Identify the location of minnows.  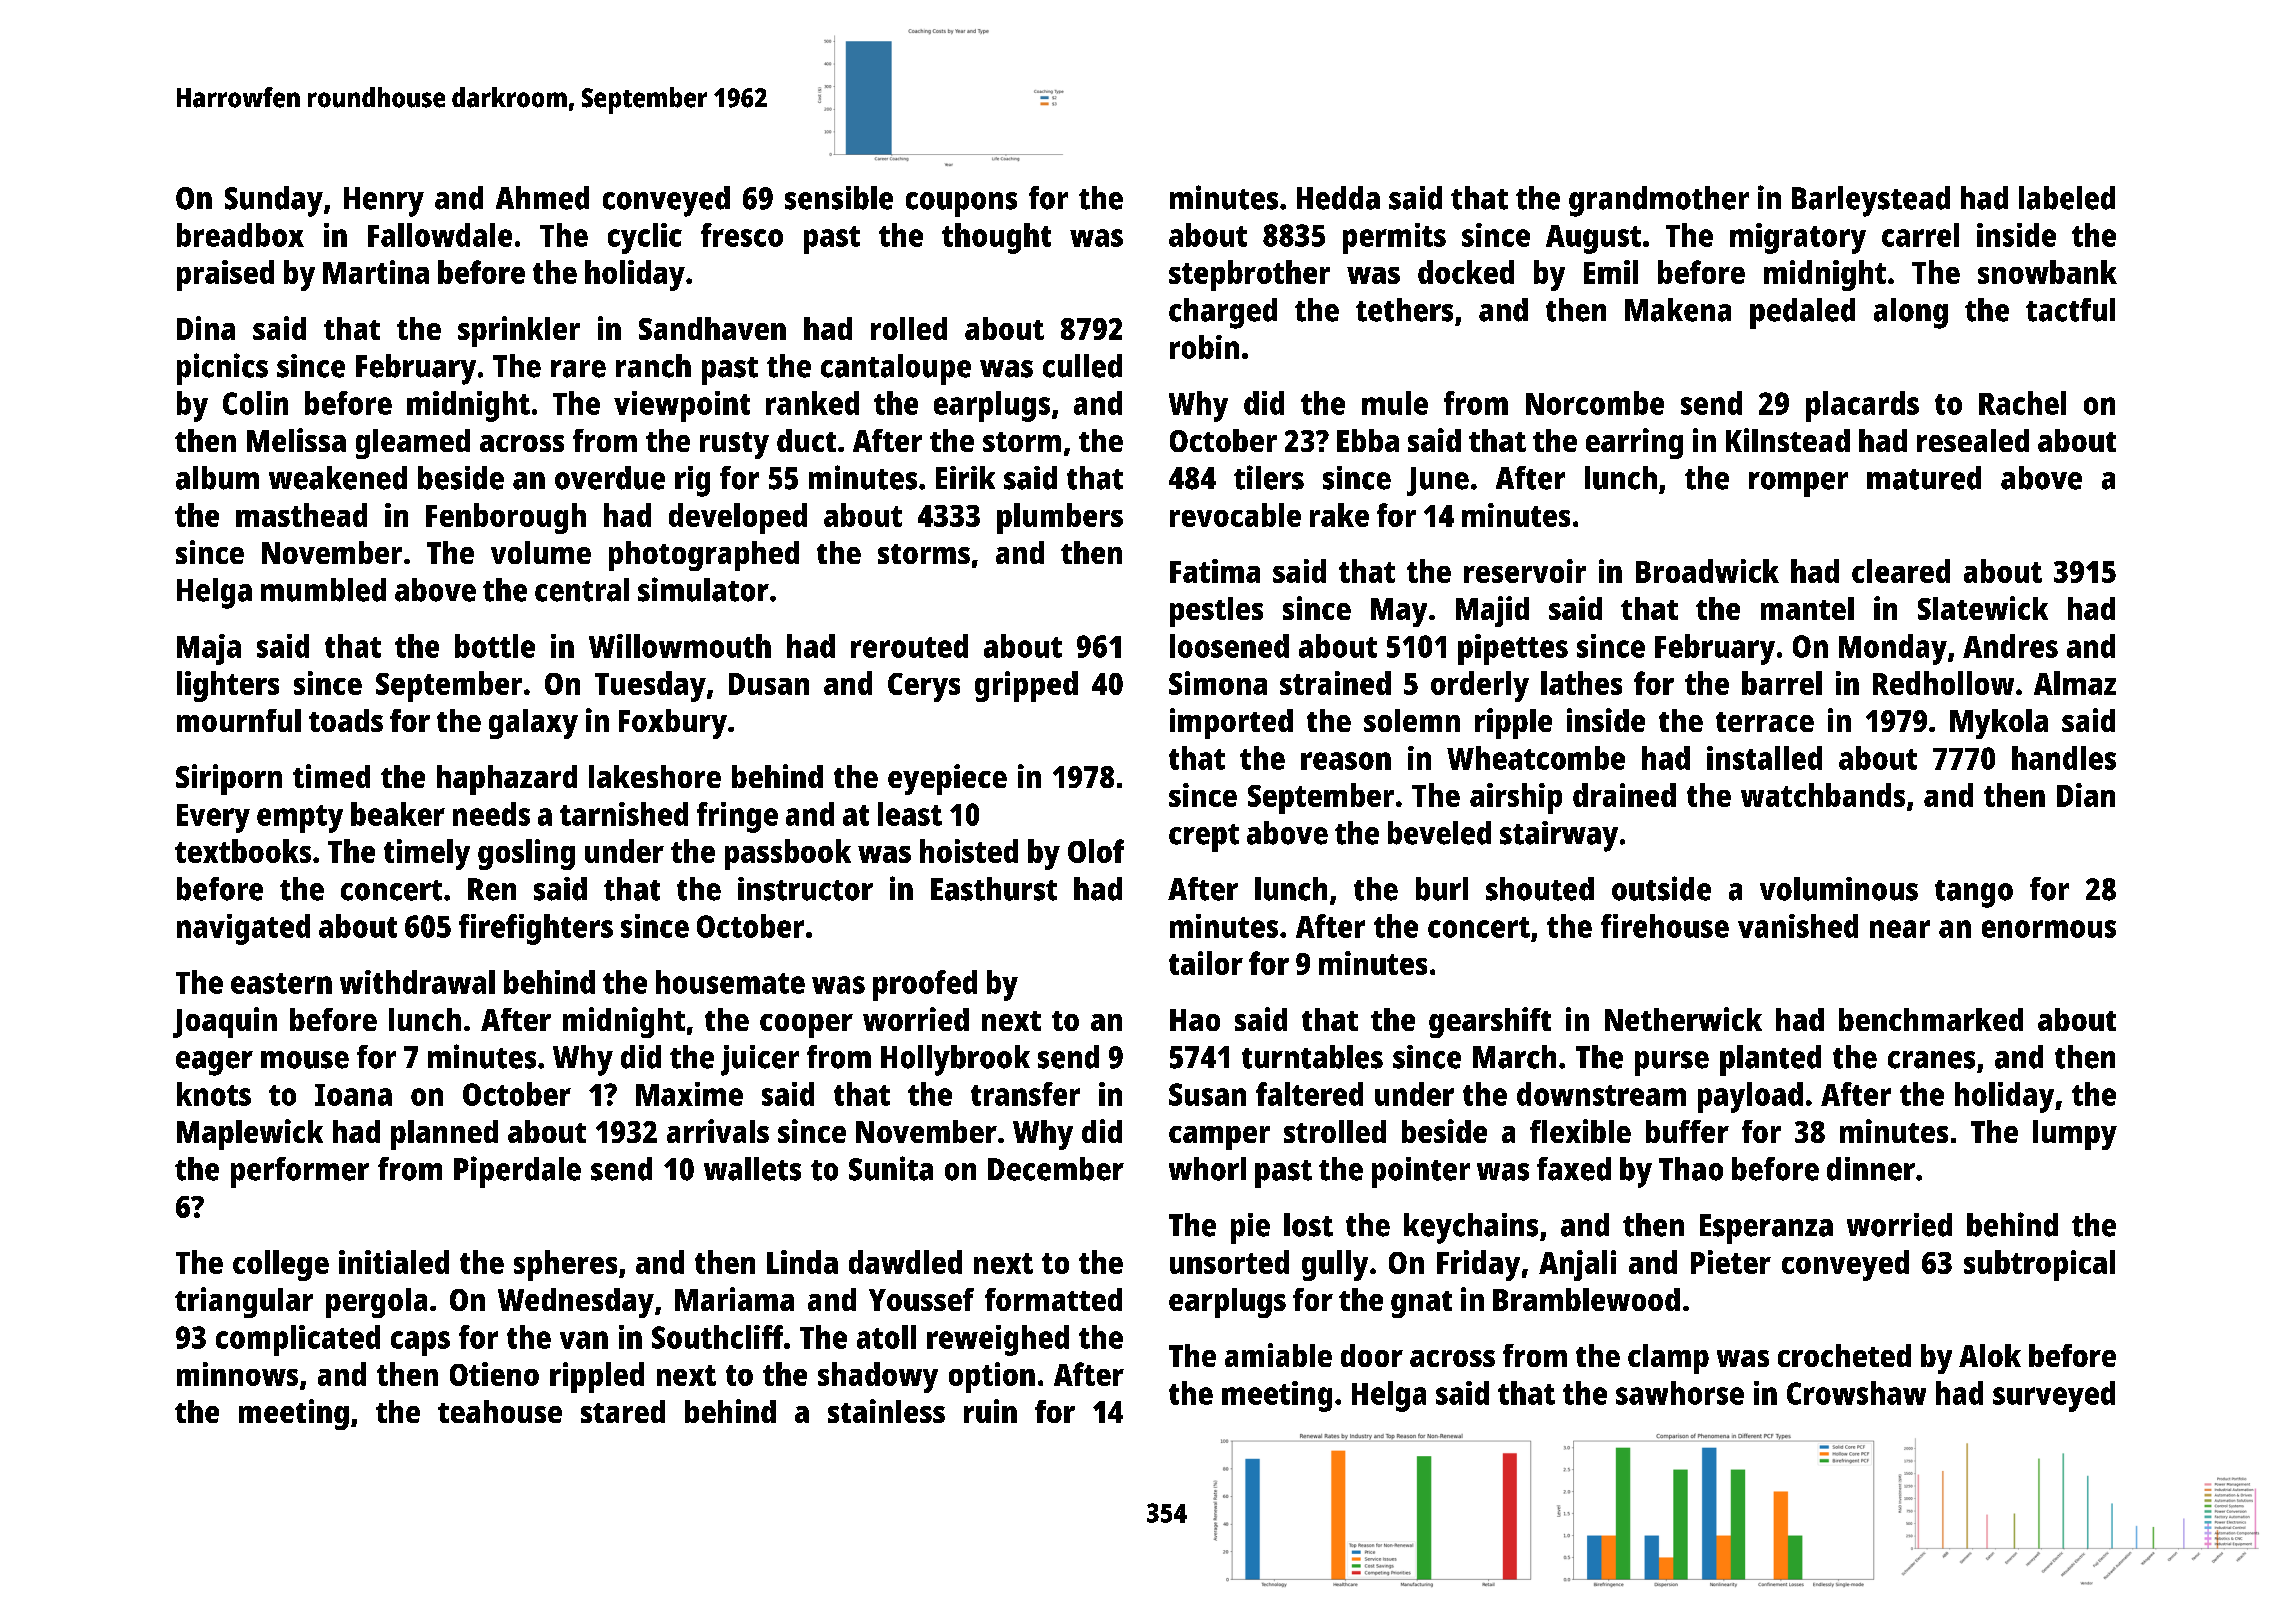
(237, 1374).
